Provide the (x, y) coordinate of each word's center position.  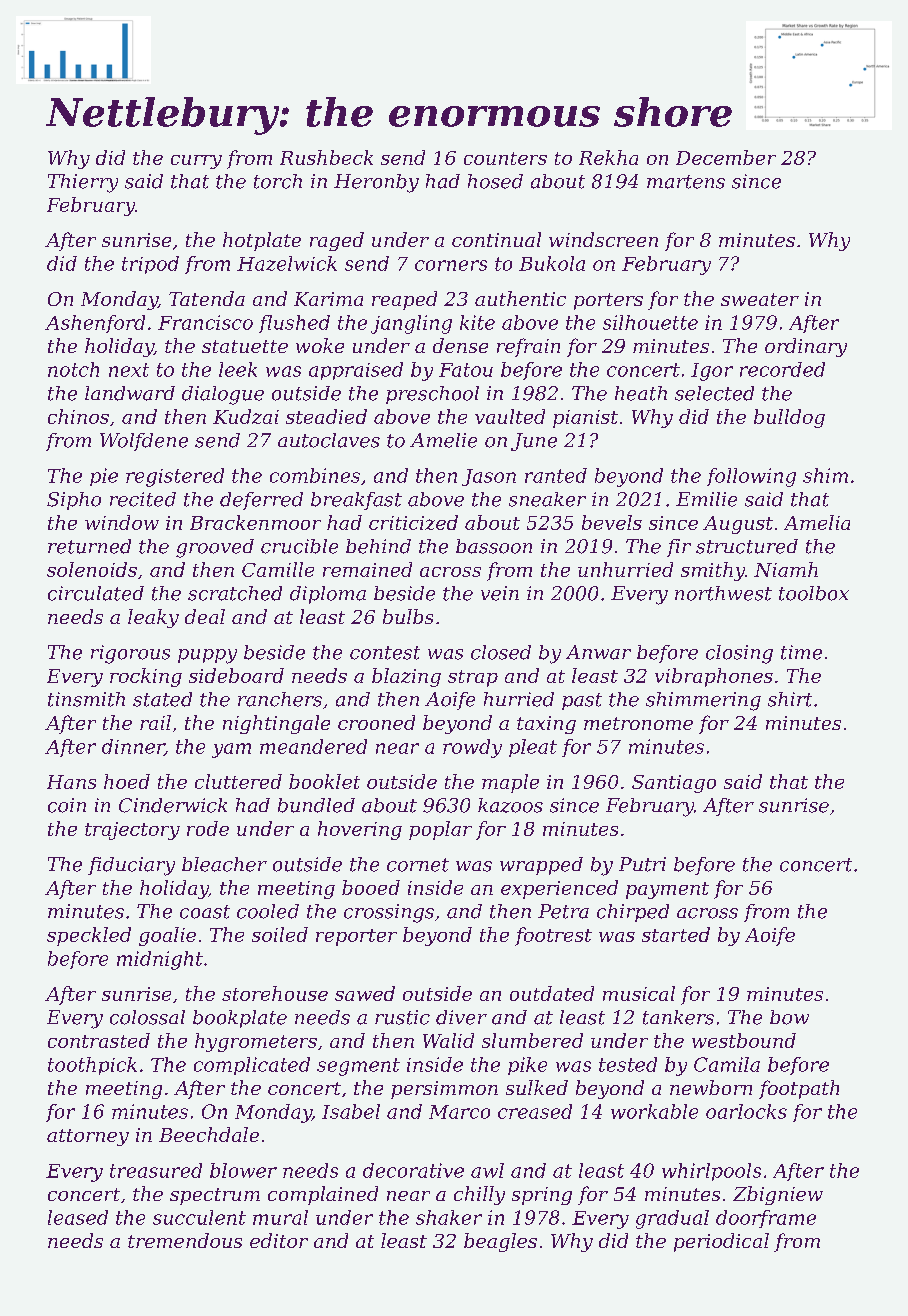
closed (501, 652)
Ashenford (95, 324)
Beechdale (209, 1134)
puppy (207, 656)
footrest (553, 936)
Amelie (443, 440)
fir (679, 548)
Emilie (706, 499)
